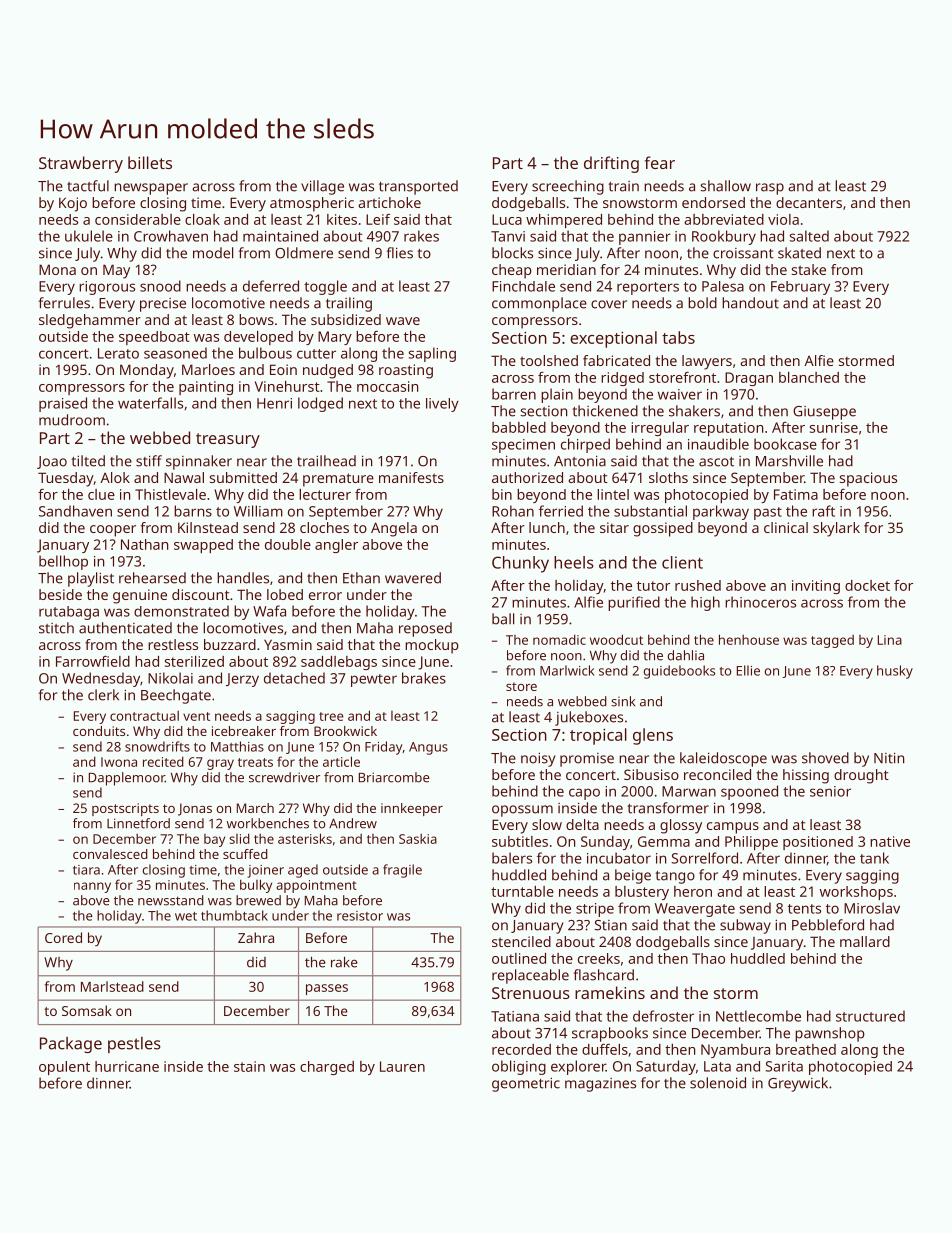 This screenshot has height=1233, width=952. What do you see at coordinates (374, 680) in the screenshot?
I see `pewter` at bounding box center [374, 680].
